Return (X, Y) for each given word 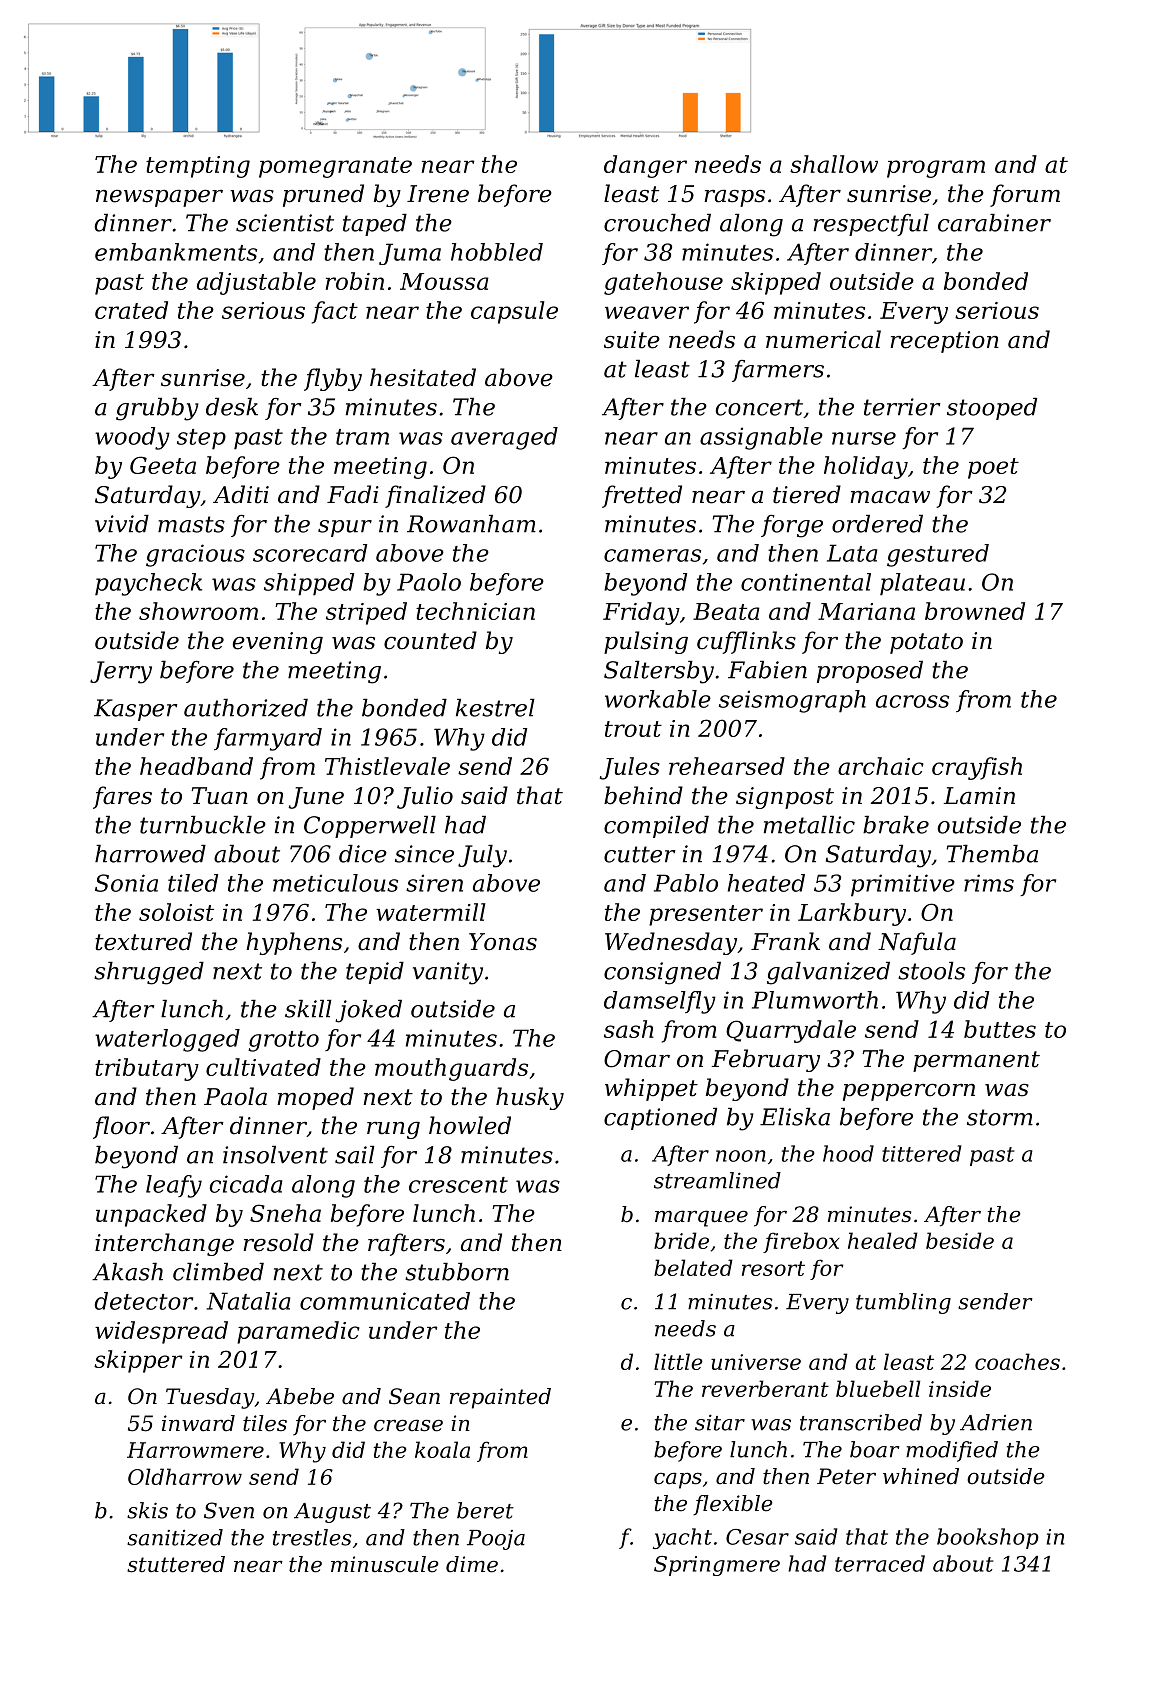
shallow (834, 164)
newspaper (159, 198)
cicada (246, 1184)
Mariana (866, 611)
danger (645, 166)
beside (960, 1240)
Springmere (717, 1566)
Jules (630, 768)
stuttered (176, 1564)
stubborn (457, 1272)
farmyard (268, 739)
